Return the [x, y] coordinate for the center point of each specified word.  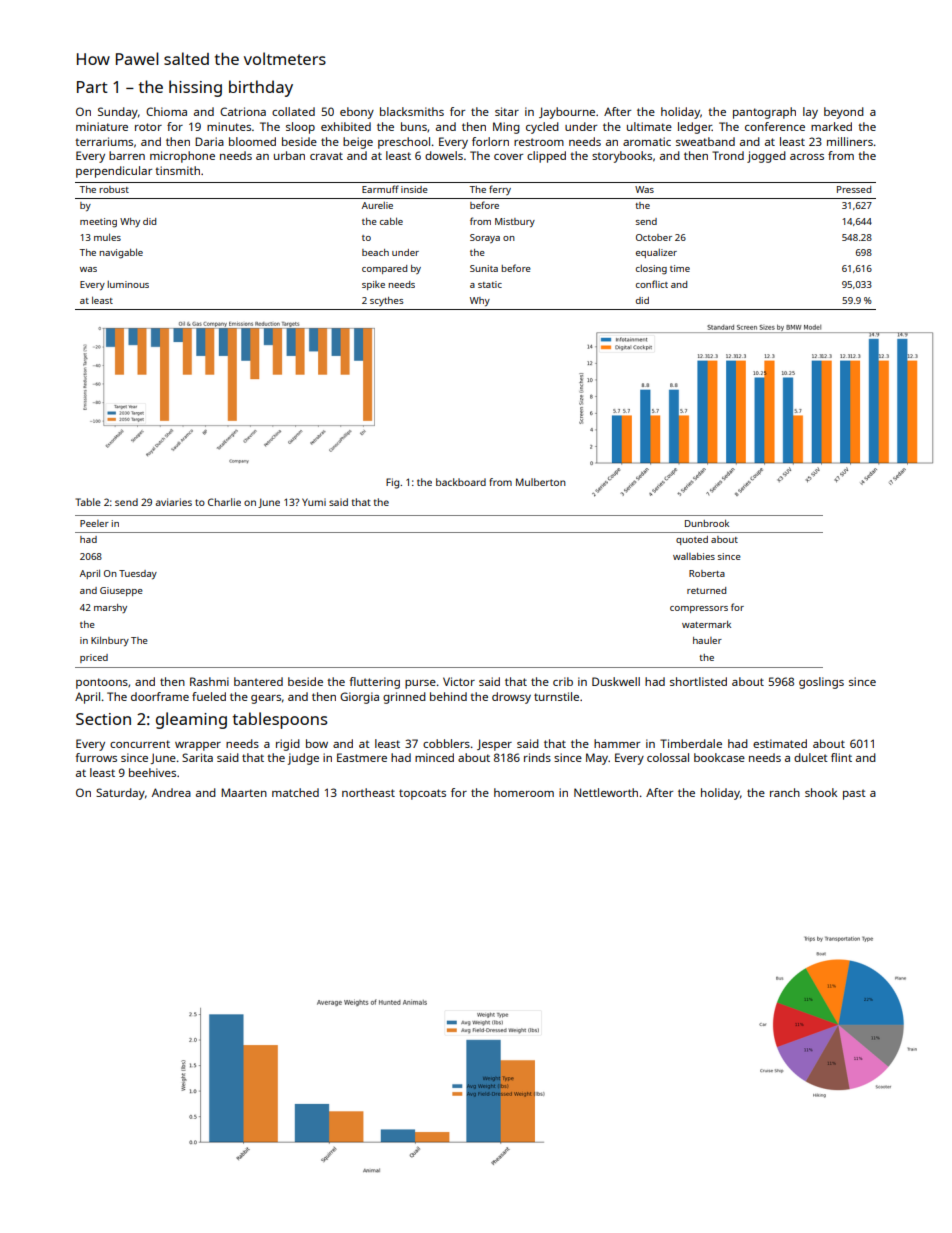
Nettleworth [606, 792]
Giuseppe [121, 591]
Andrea [171, 792]
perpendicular [114, 172]
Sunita [484, 268]
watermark [706, 624]
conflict [652, 284]
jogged [766, 157]
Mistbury [515, 222]
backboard [461, 482]
